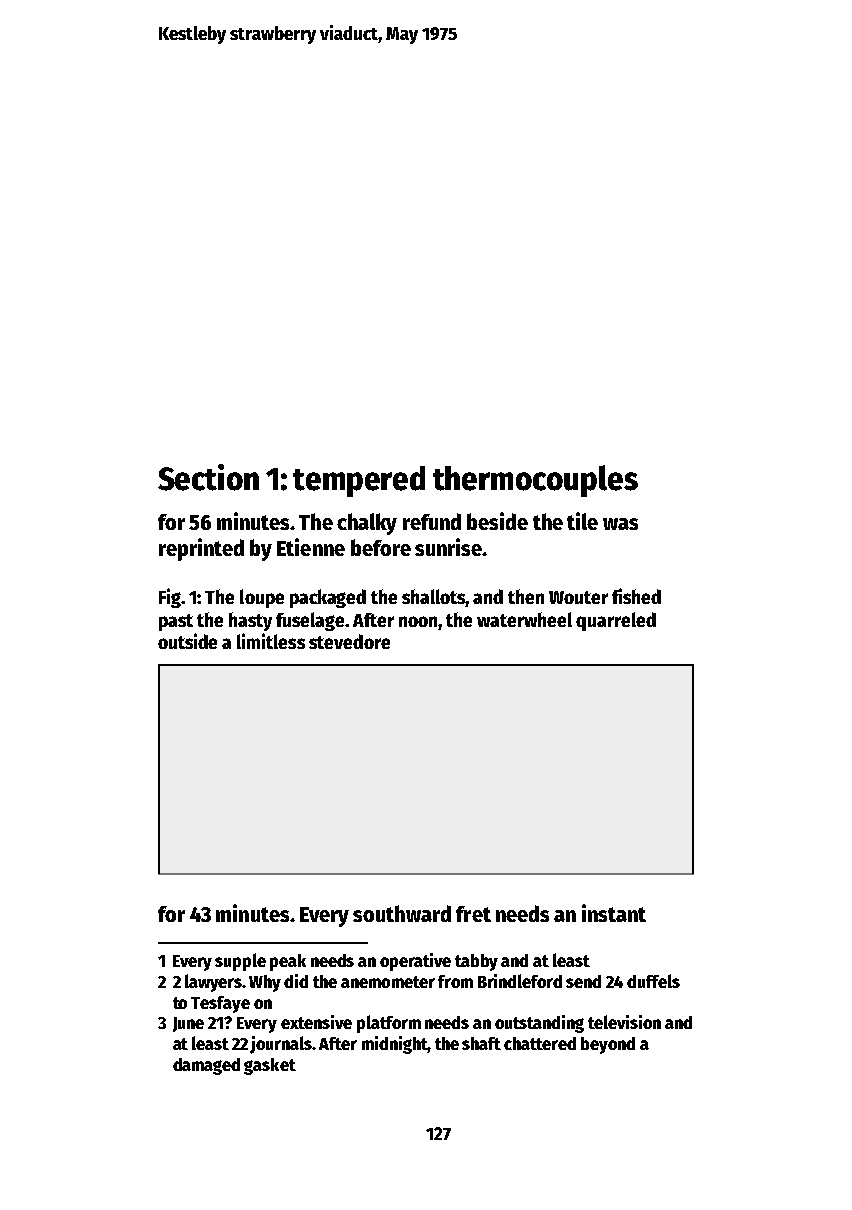 The image size is (852, 1210). What do you see at coordinates (535, 481) in the document?
I see `thermocouples` at bounding box center [535, 481].
